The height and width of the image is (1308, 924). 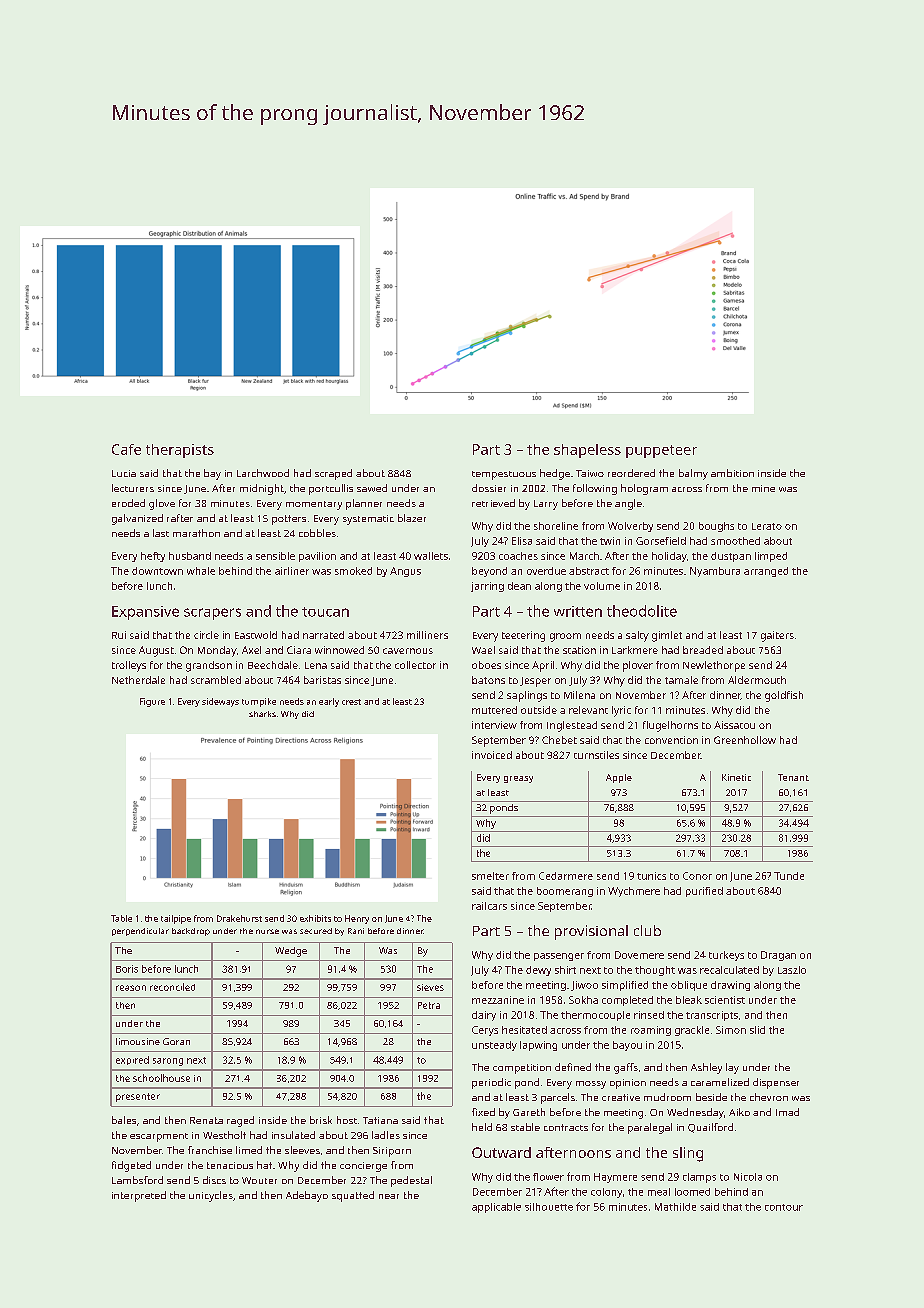 What do you see at coordinates (789, 876) in the image?
I see `Tunde` at bounding box center [789, 876].
